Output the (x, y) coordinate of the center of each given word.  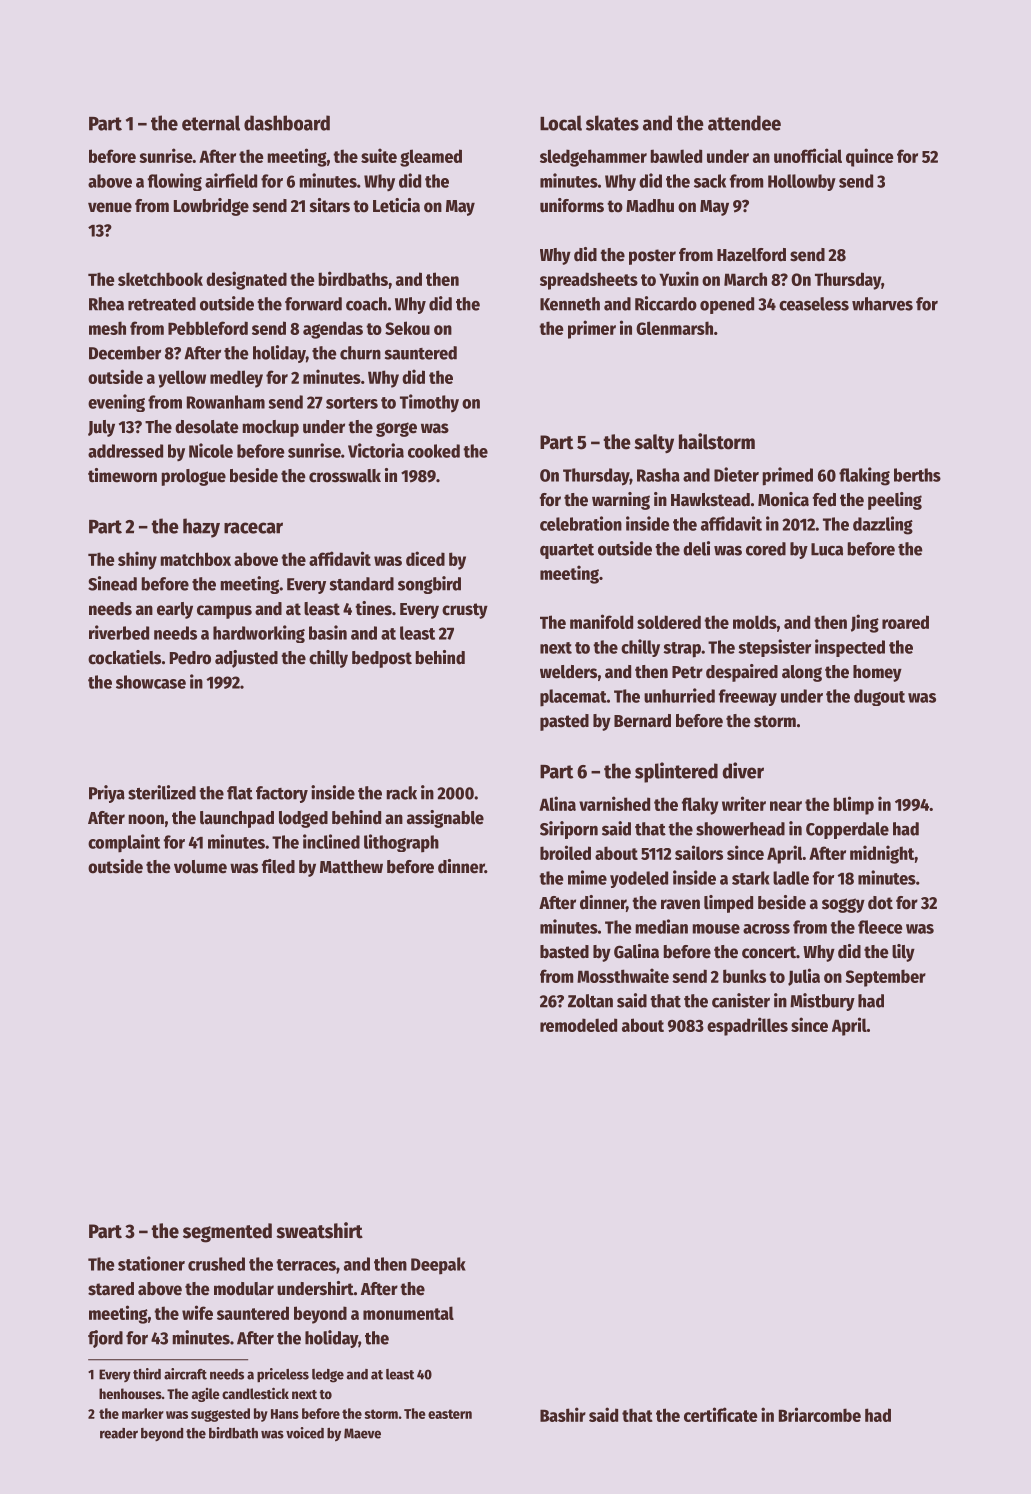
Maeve (362, 1433)
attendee (744, 123)
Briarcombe (820, 1414)
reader (119, 1433)
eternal (211, 123)
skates (612, 123)
